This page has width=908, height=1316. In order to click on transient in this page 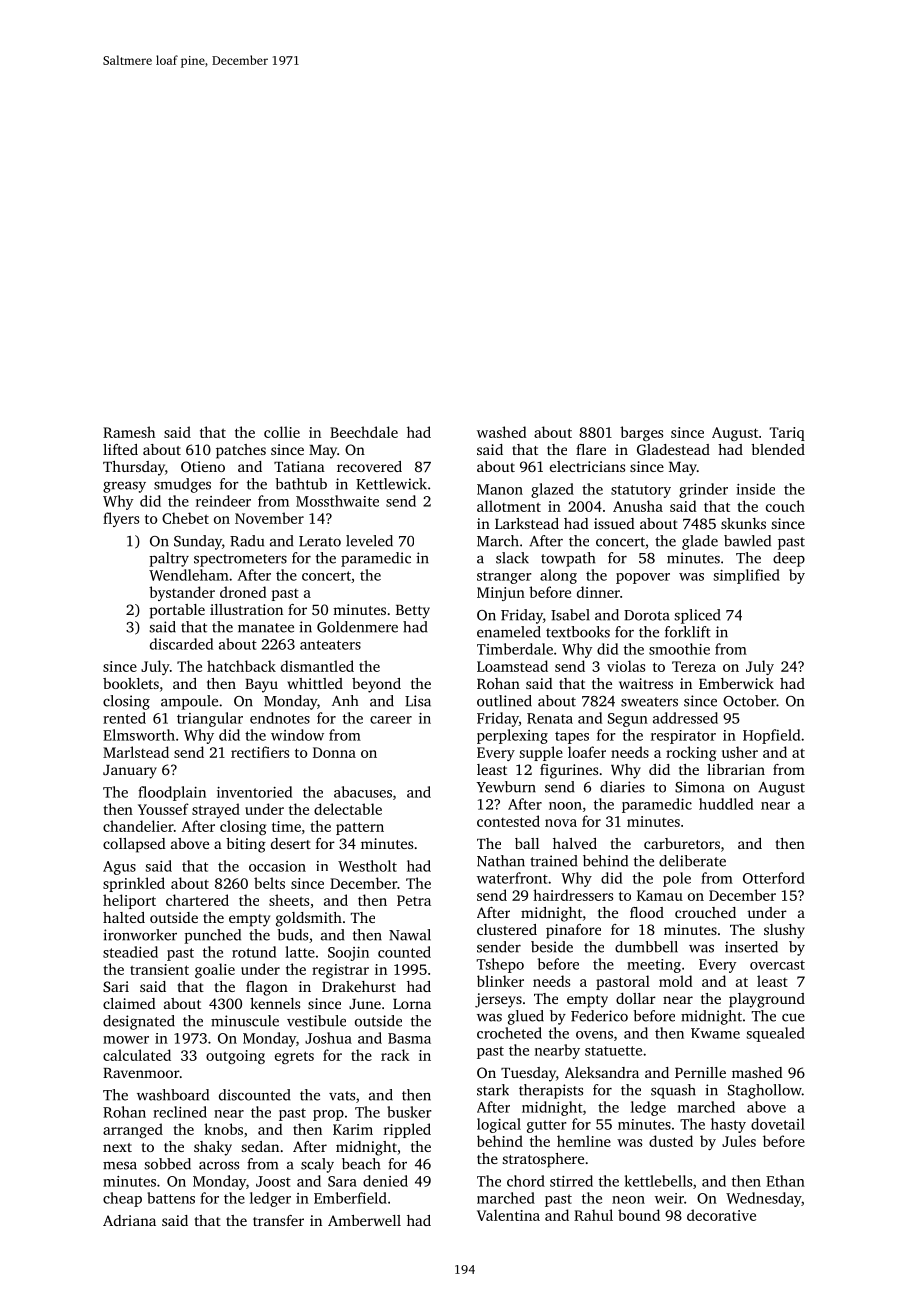, I will do `click(159, 969)`.
